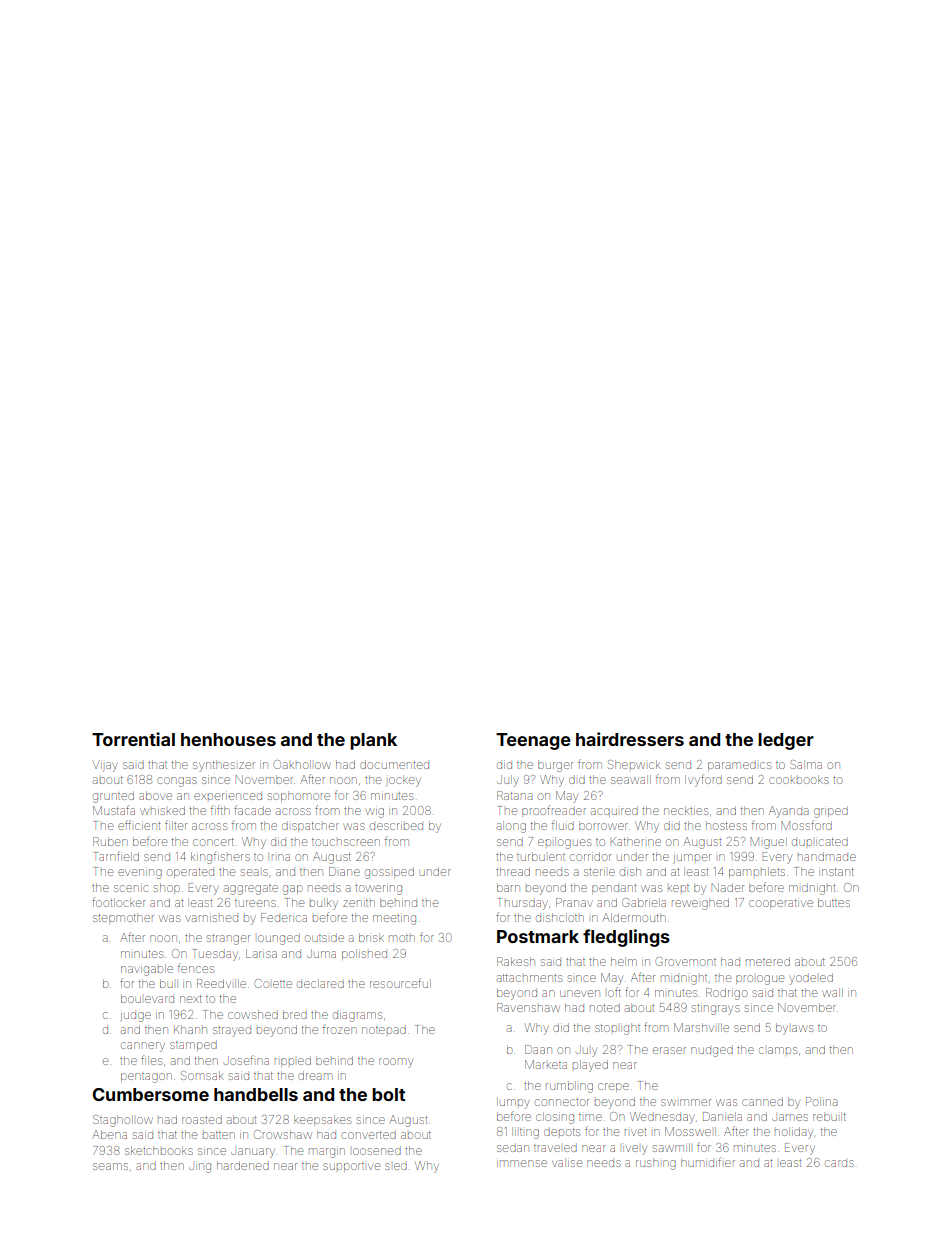  I want to click on burger, so click(555, 766).
